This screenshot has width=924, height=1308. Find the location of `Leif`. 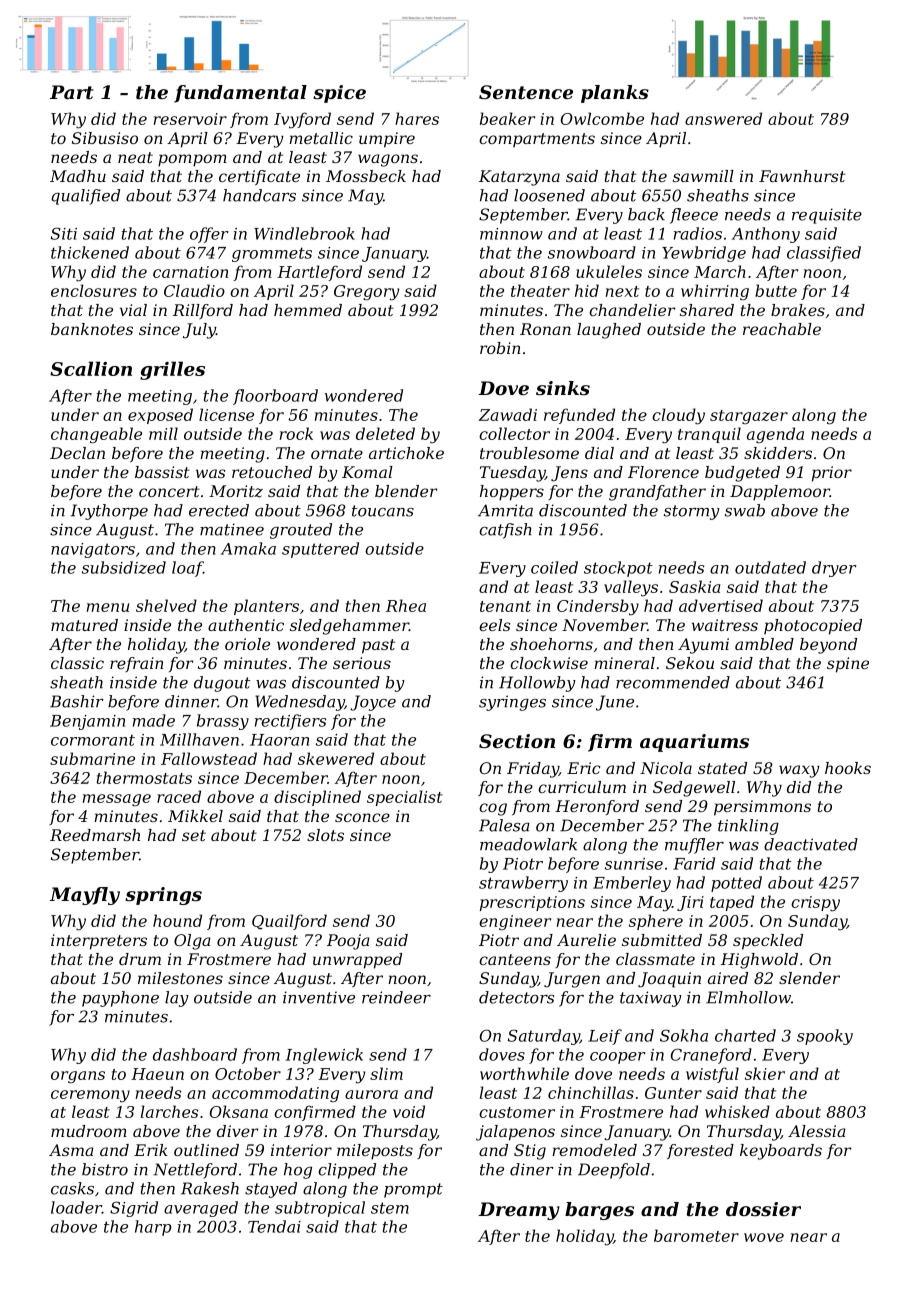

Leif is located at coordinates (605, 1037).
